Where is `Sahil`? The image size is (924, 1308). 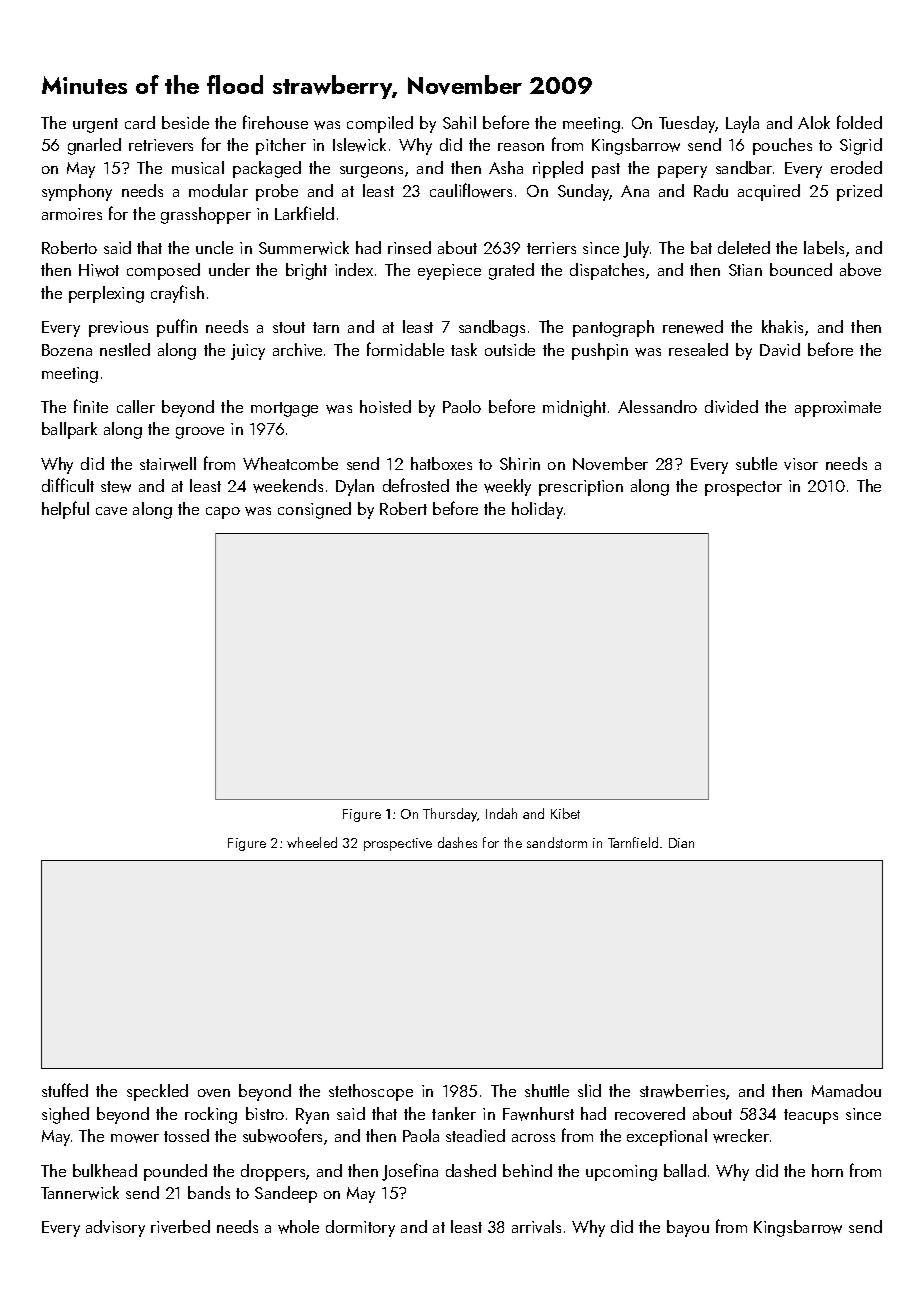
Sahil is located at coordinates (459, 122).
